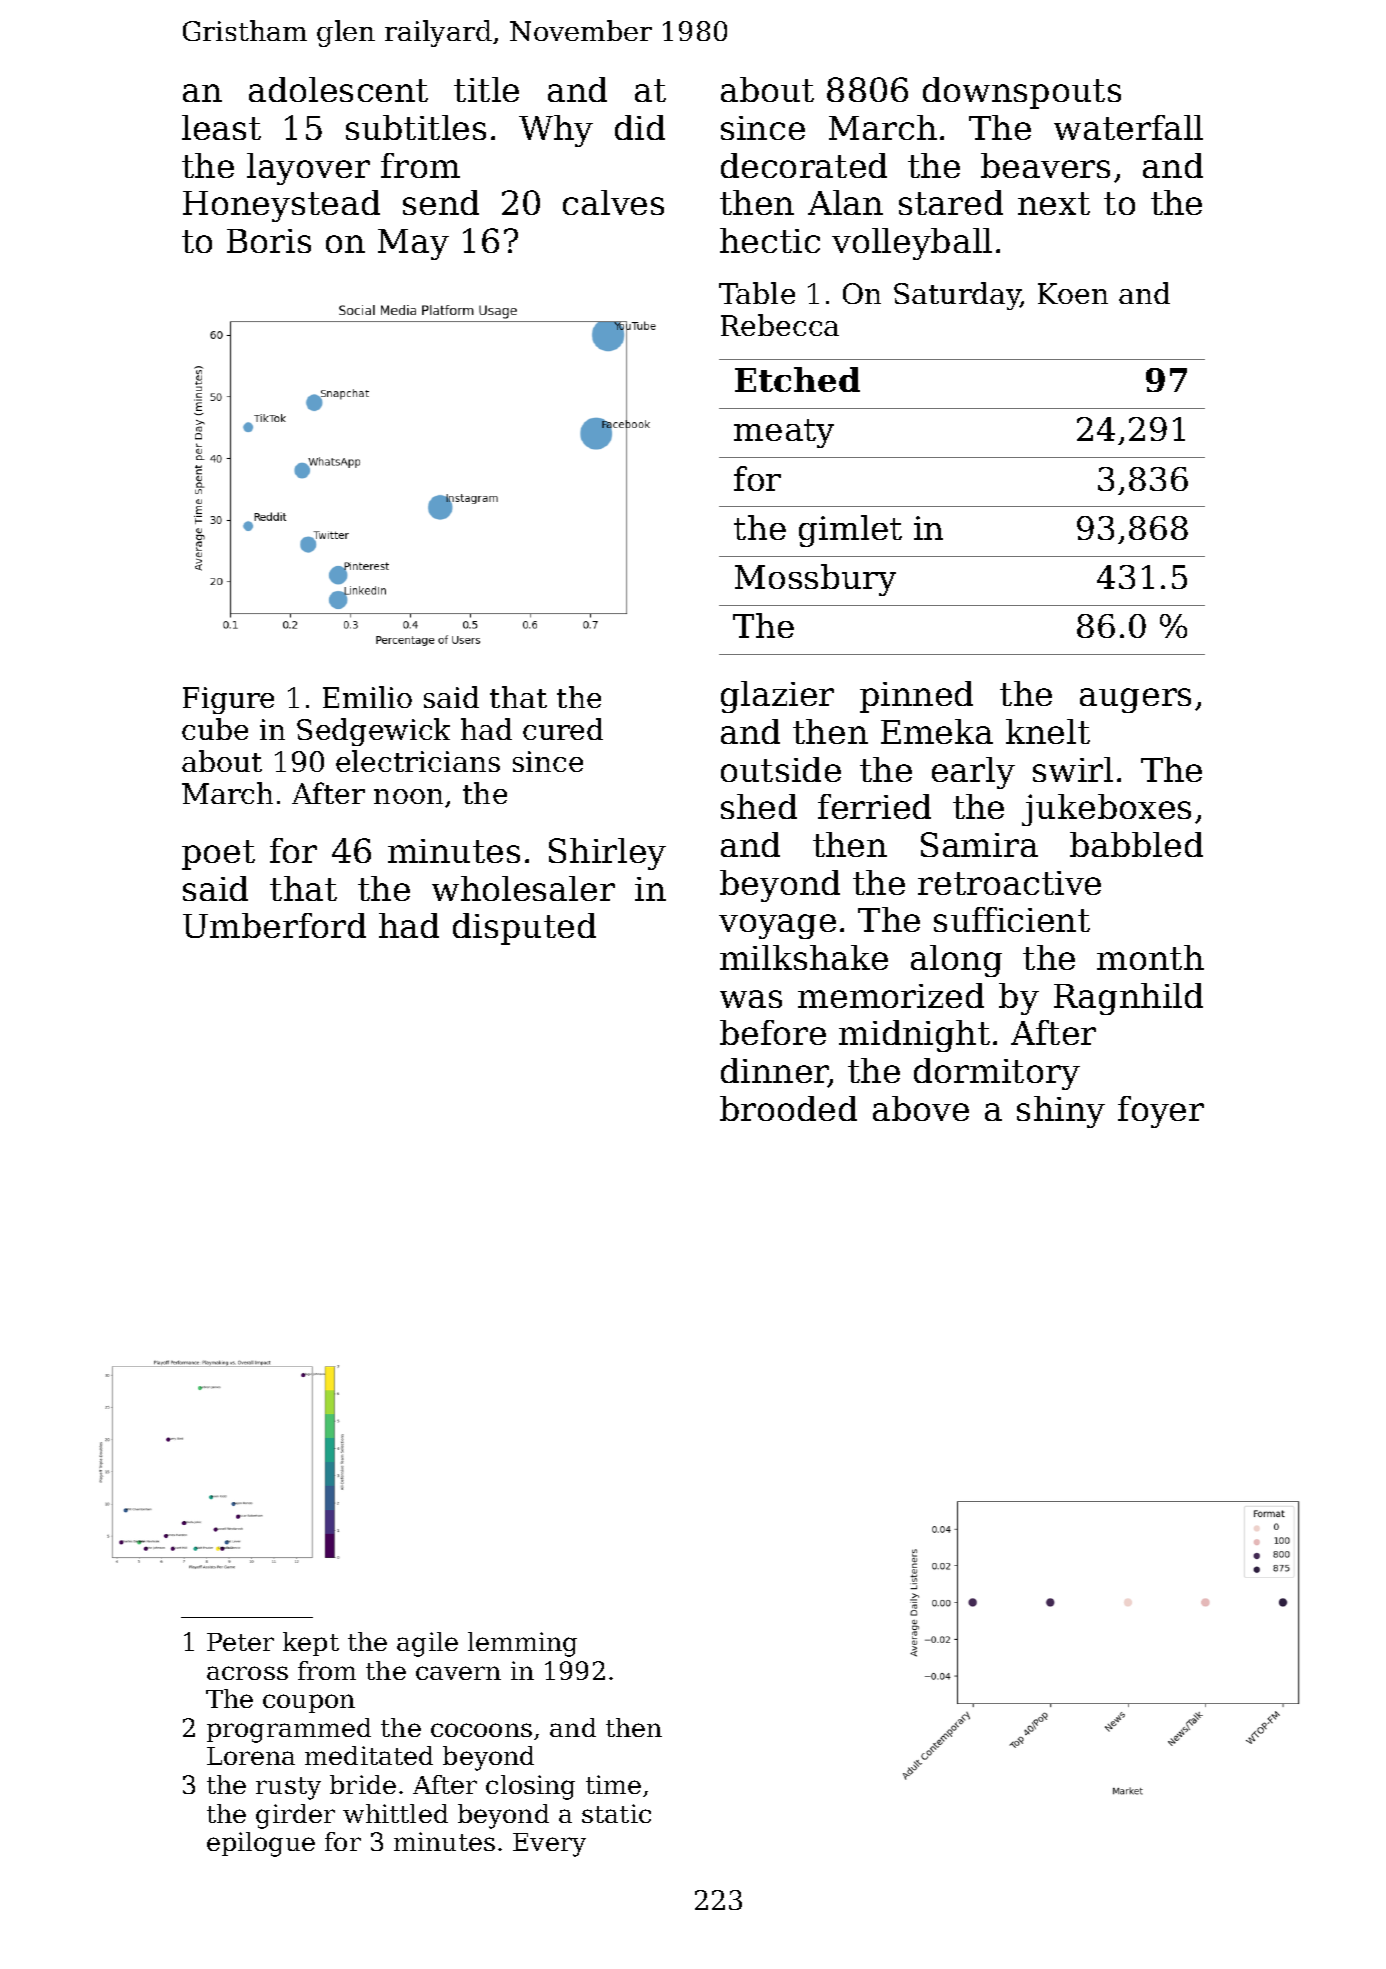 This screenshot has height=1969, width=1386. I want to click on Boris, so click(269, 241).
